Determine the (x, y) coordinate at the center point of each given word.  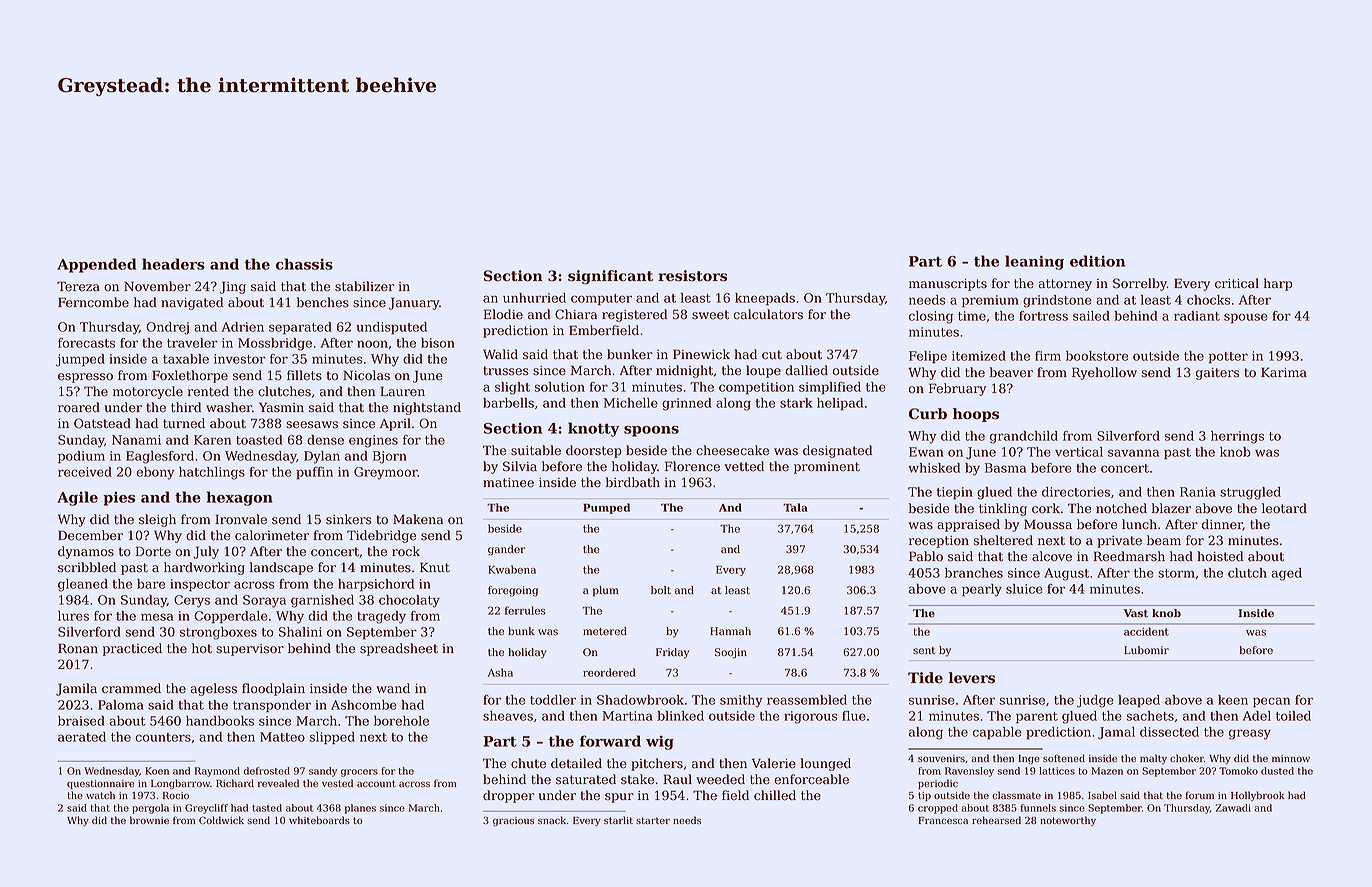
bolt (661, 590)
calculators (768, 314)
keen (1233, 700)
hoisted (1220, 556)
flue (854, 716)
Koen (157, 771)
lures (73, 616)
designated (837, 451)
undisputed (391, 328)
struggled (1250, 493)
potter (1228, 357)
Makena (418, 519)
